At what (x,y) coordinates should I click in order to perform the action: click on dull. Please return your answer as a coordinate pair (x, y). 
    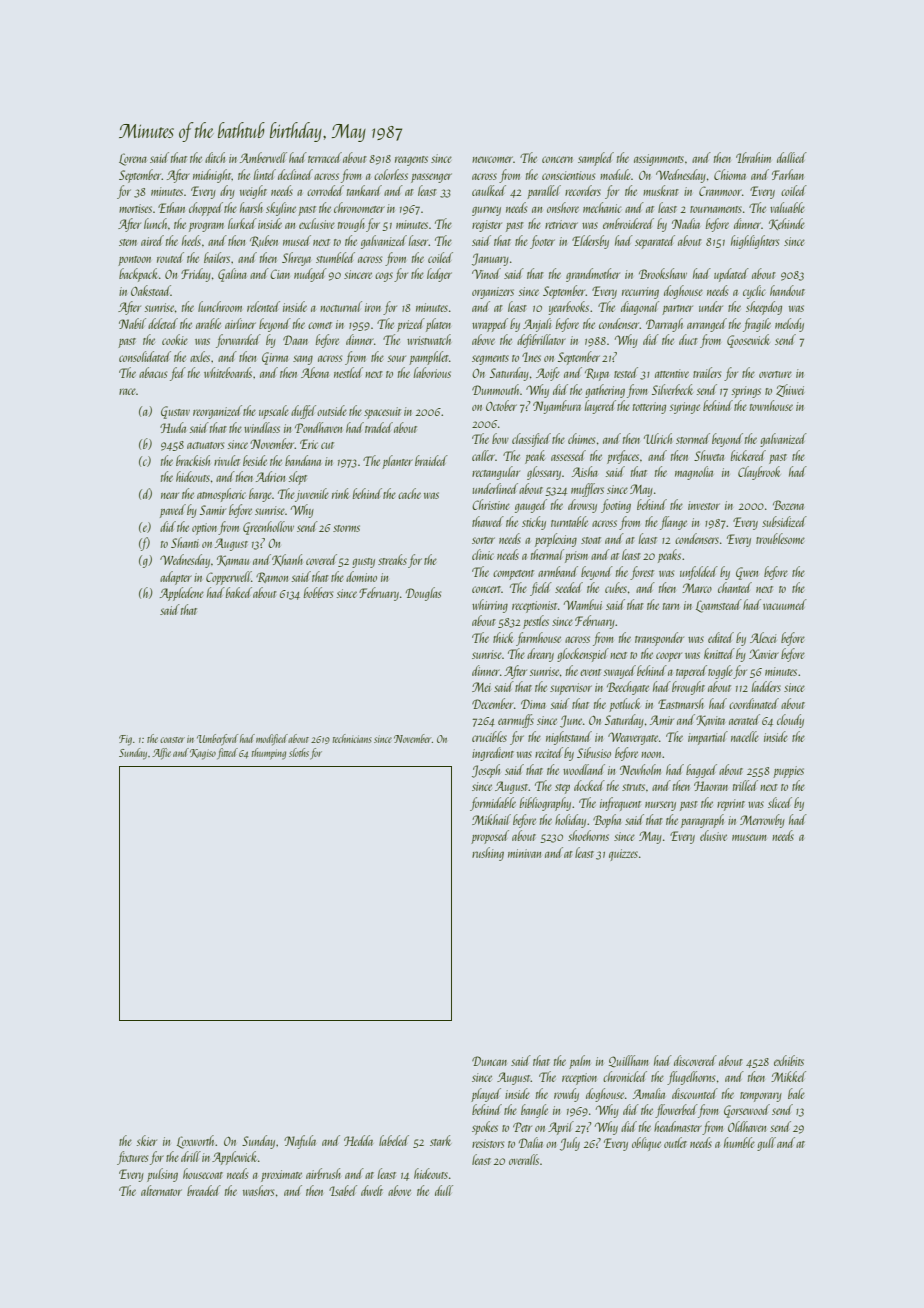
    Looking at the image, I should click on (444, 1190).
